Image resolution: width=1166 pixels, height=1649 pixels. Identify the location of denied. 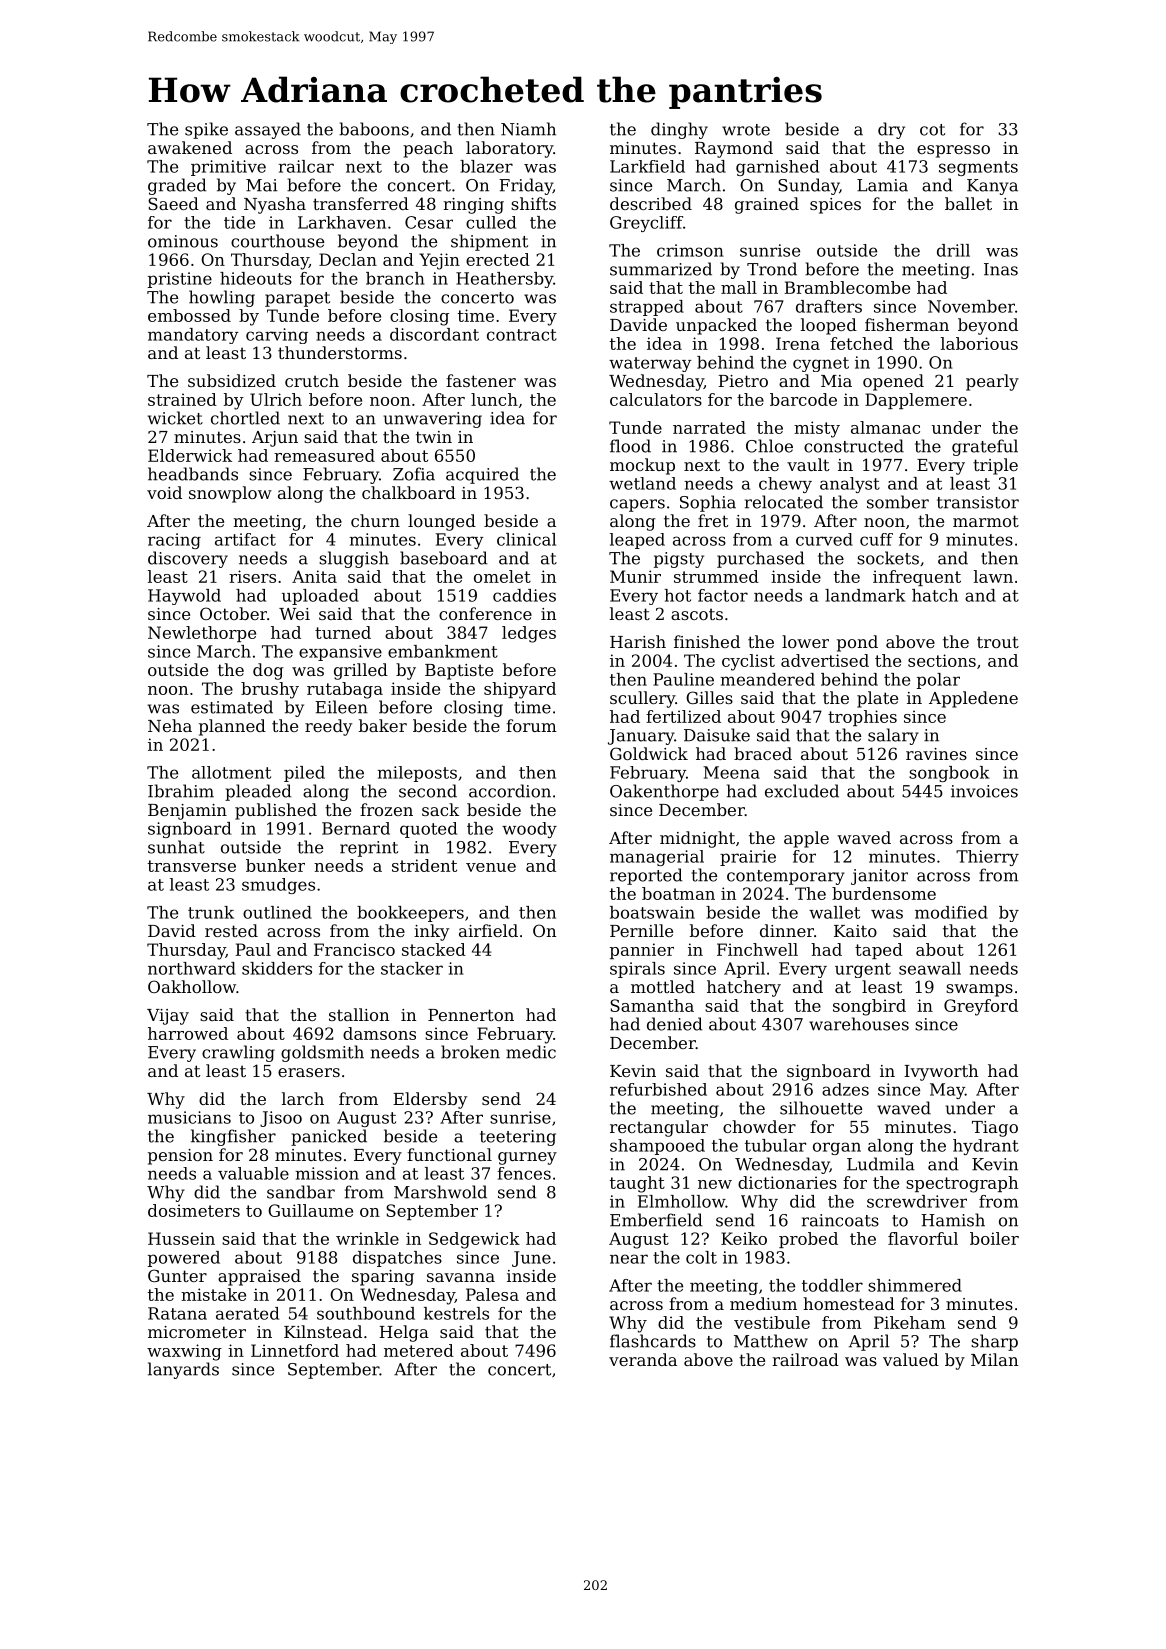
(675, 1024).
